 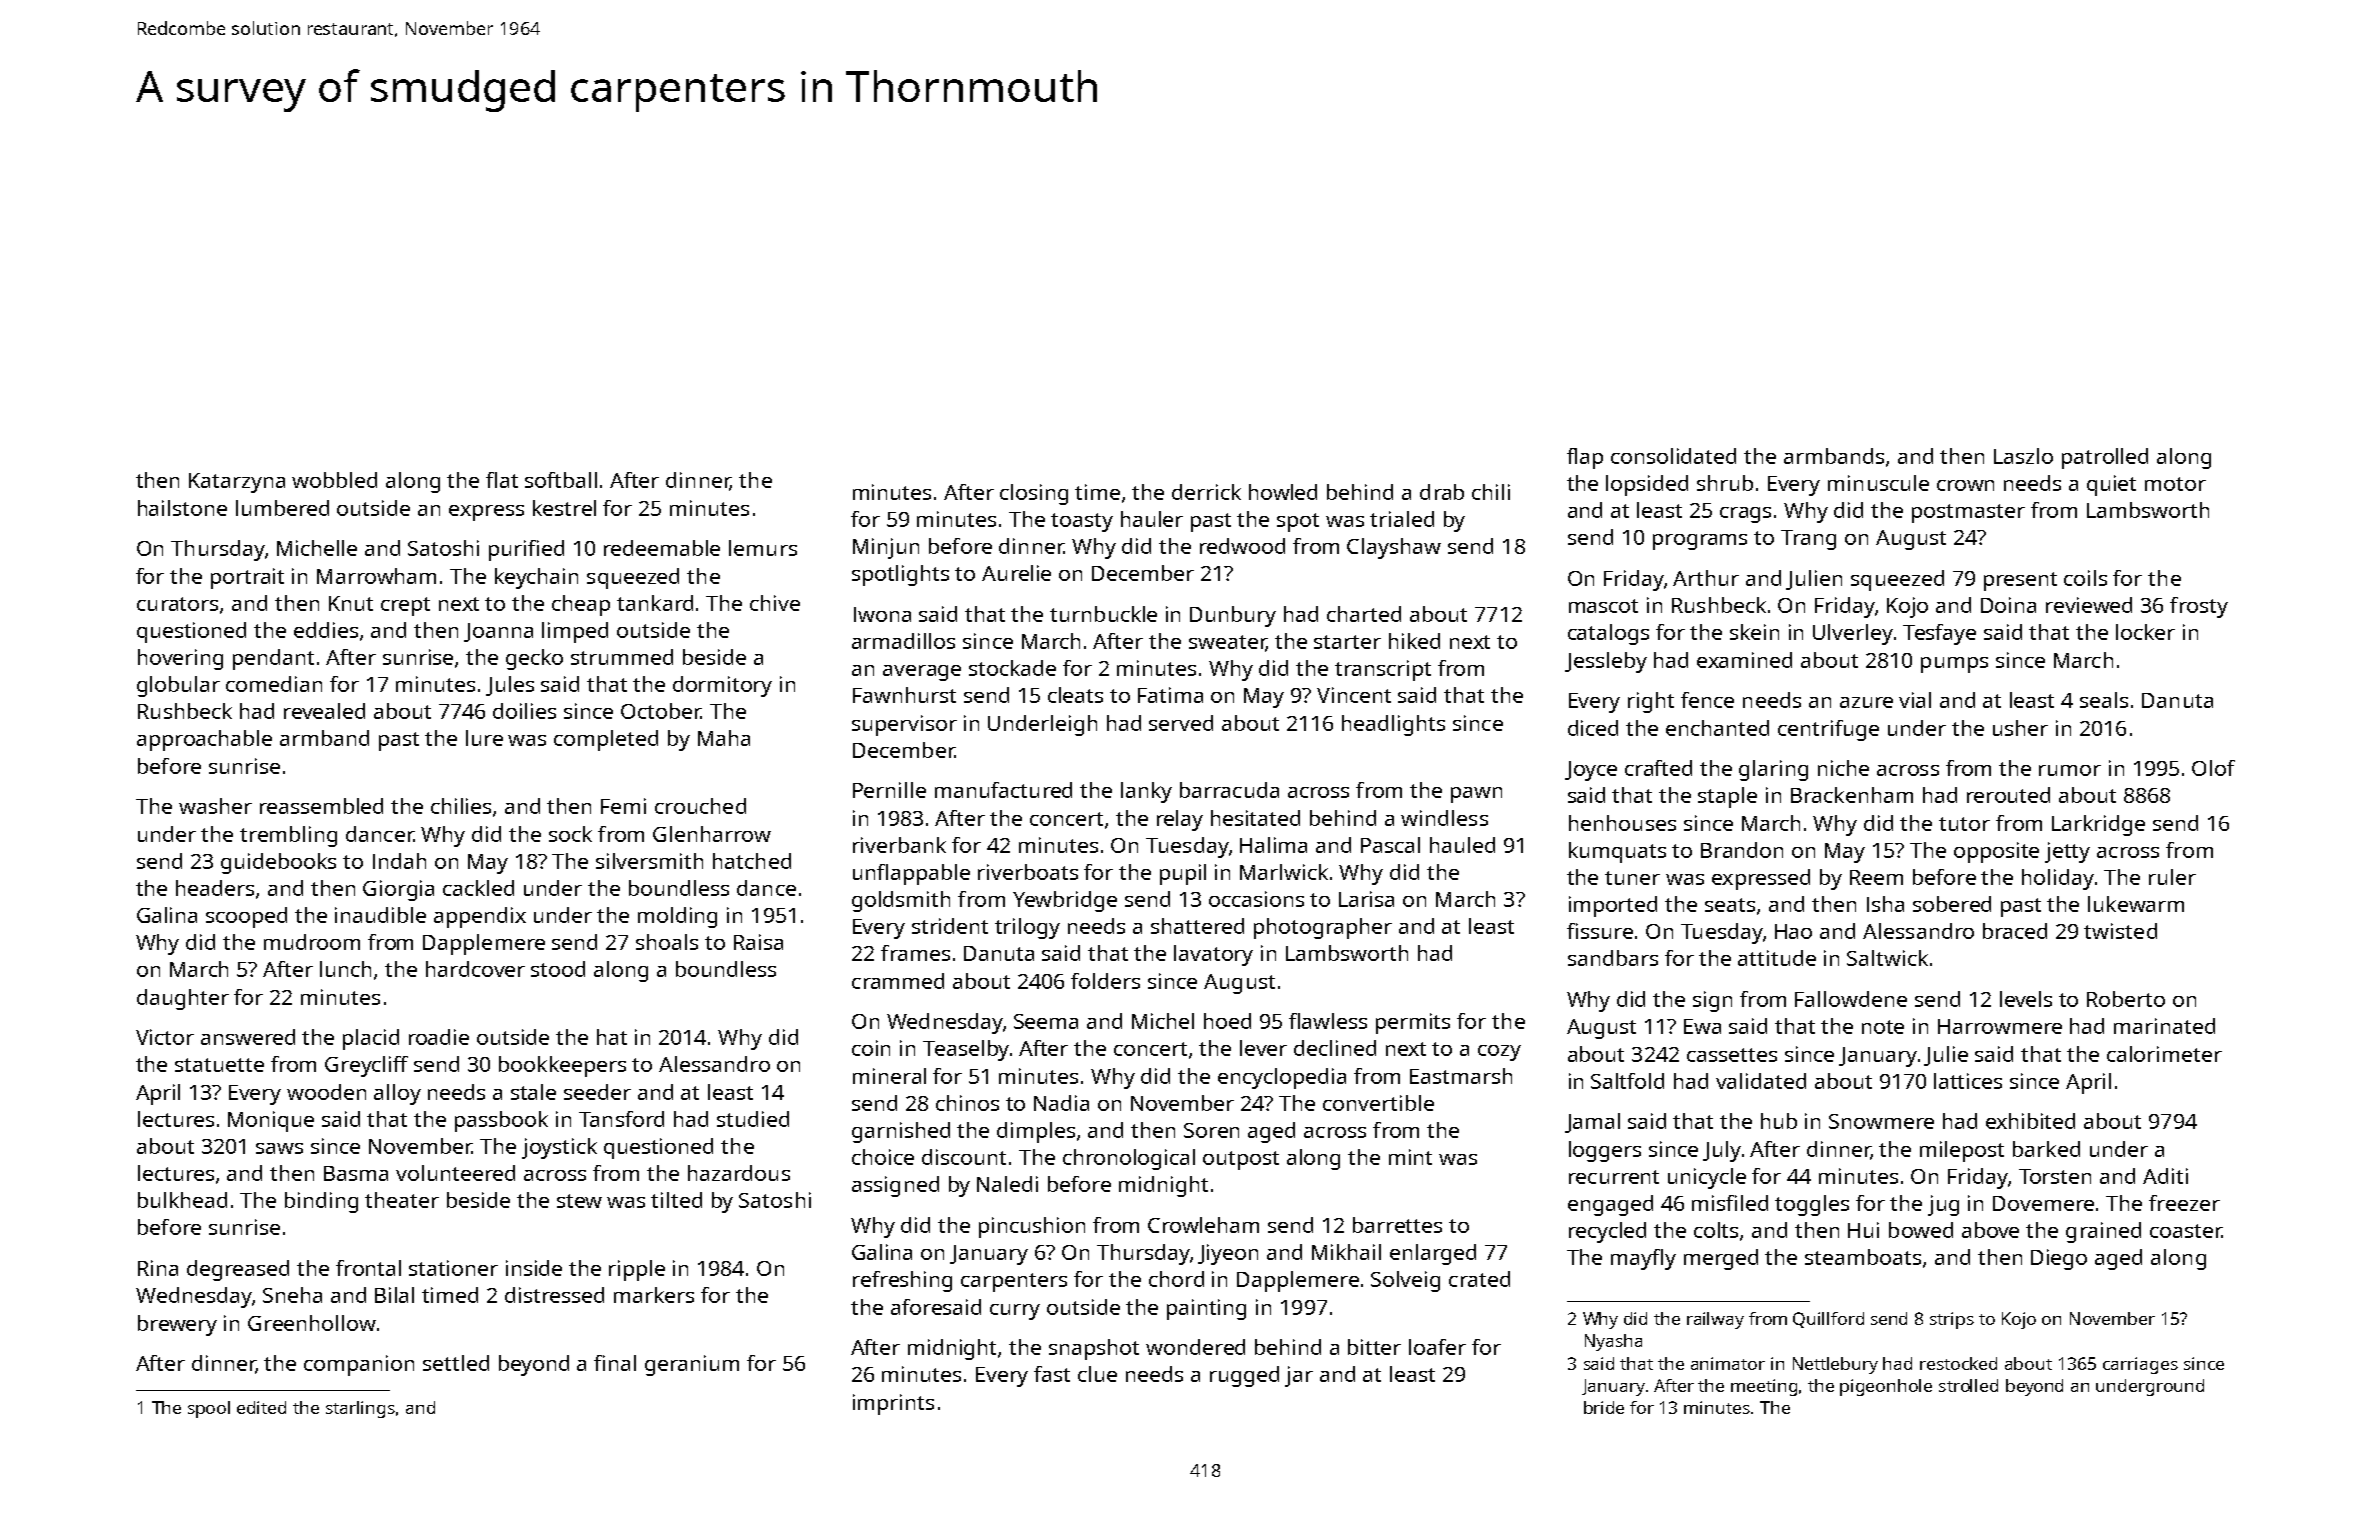 I want to click on Nadia, so click(x=1061, y=1103).
